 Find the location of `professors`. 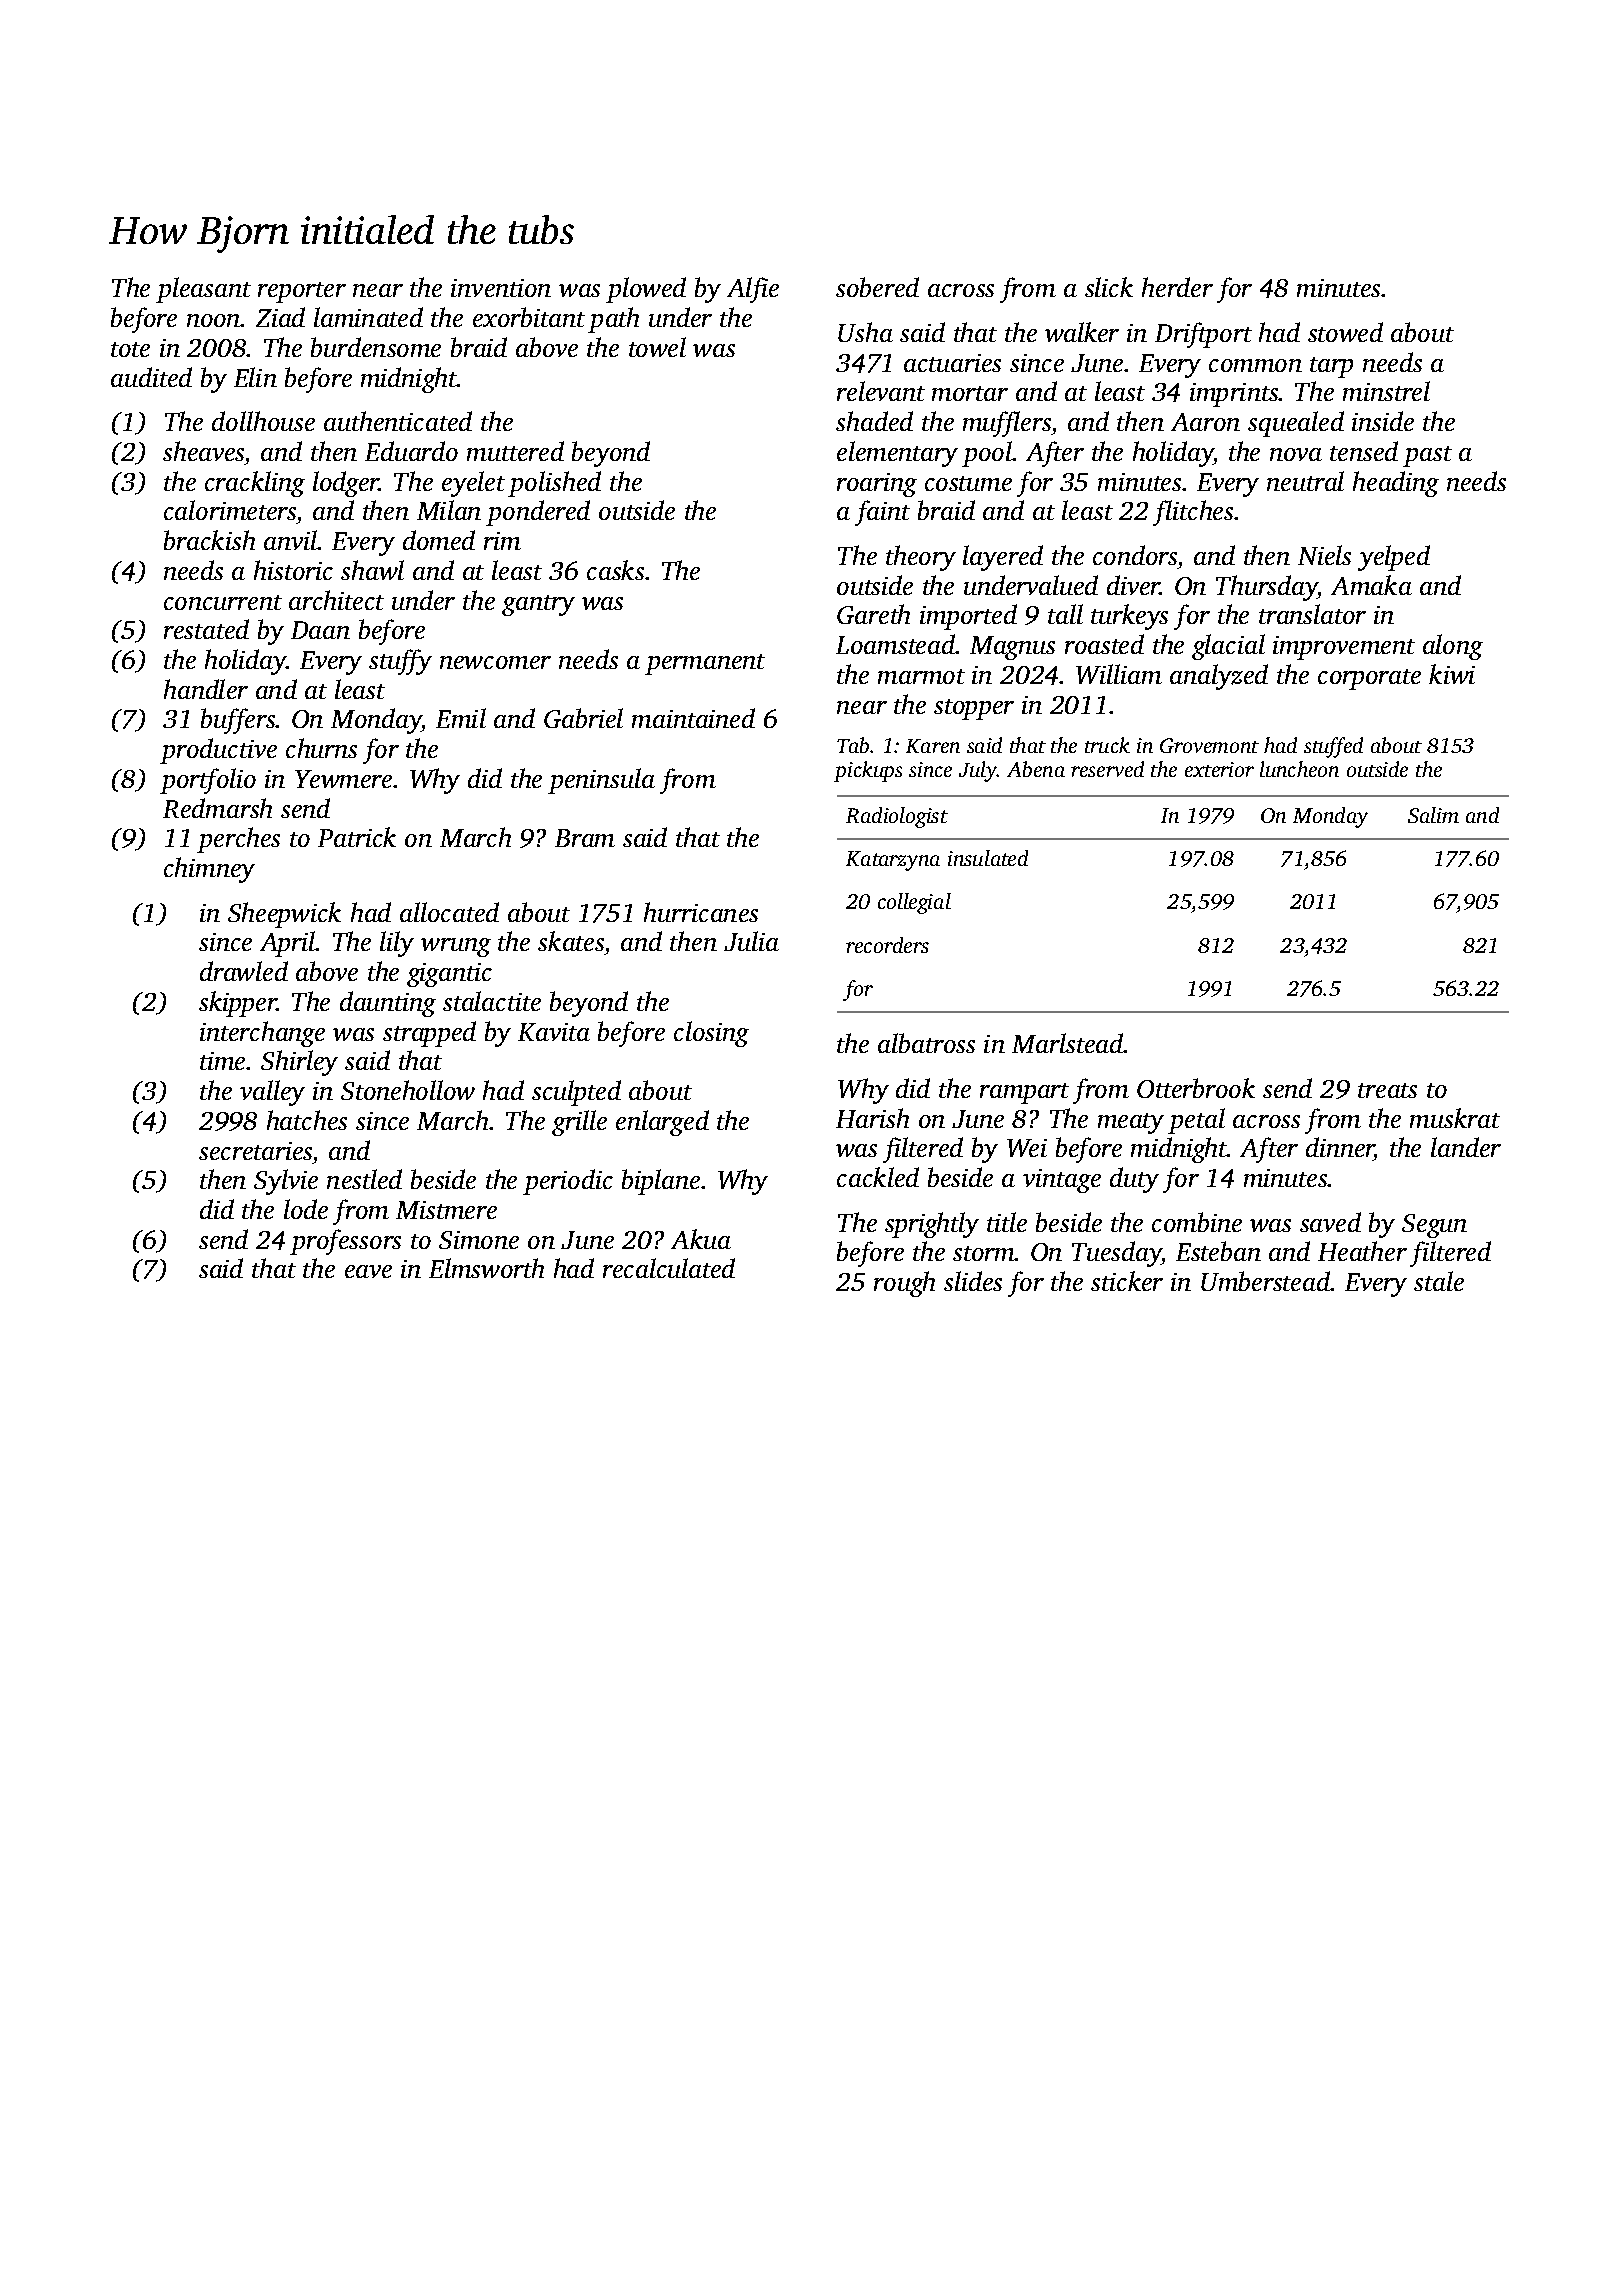

professors is located at coordinates (345, 1242).
